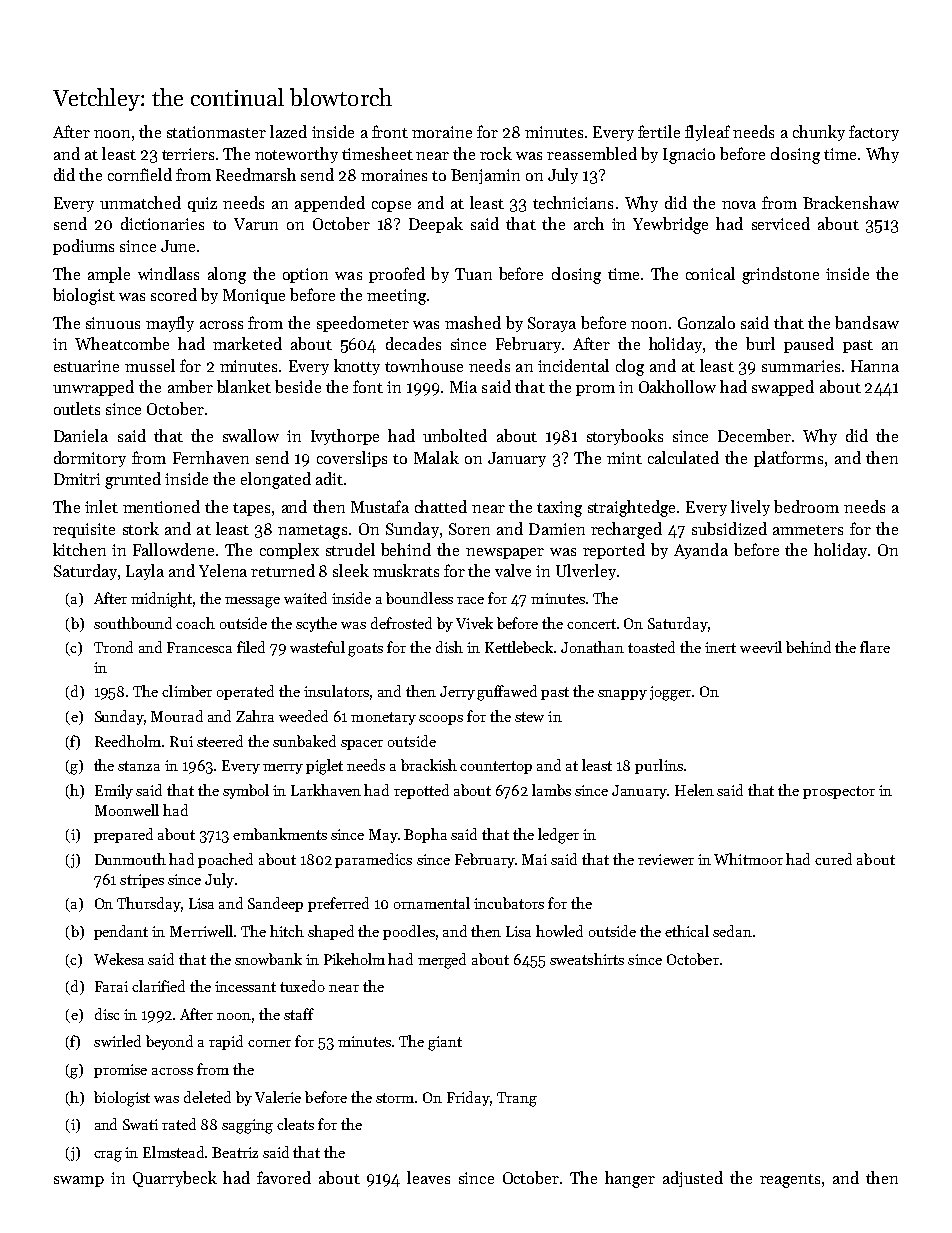 The image size is (952, 1233). I want to click on reagents, so click(790, 1181).
